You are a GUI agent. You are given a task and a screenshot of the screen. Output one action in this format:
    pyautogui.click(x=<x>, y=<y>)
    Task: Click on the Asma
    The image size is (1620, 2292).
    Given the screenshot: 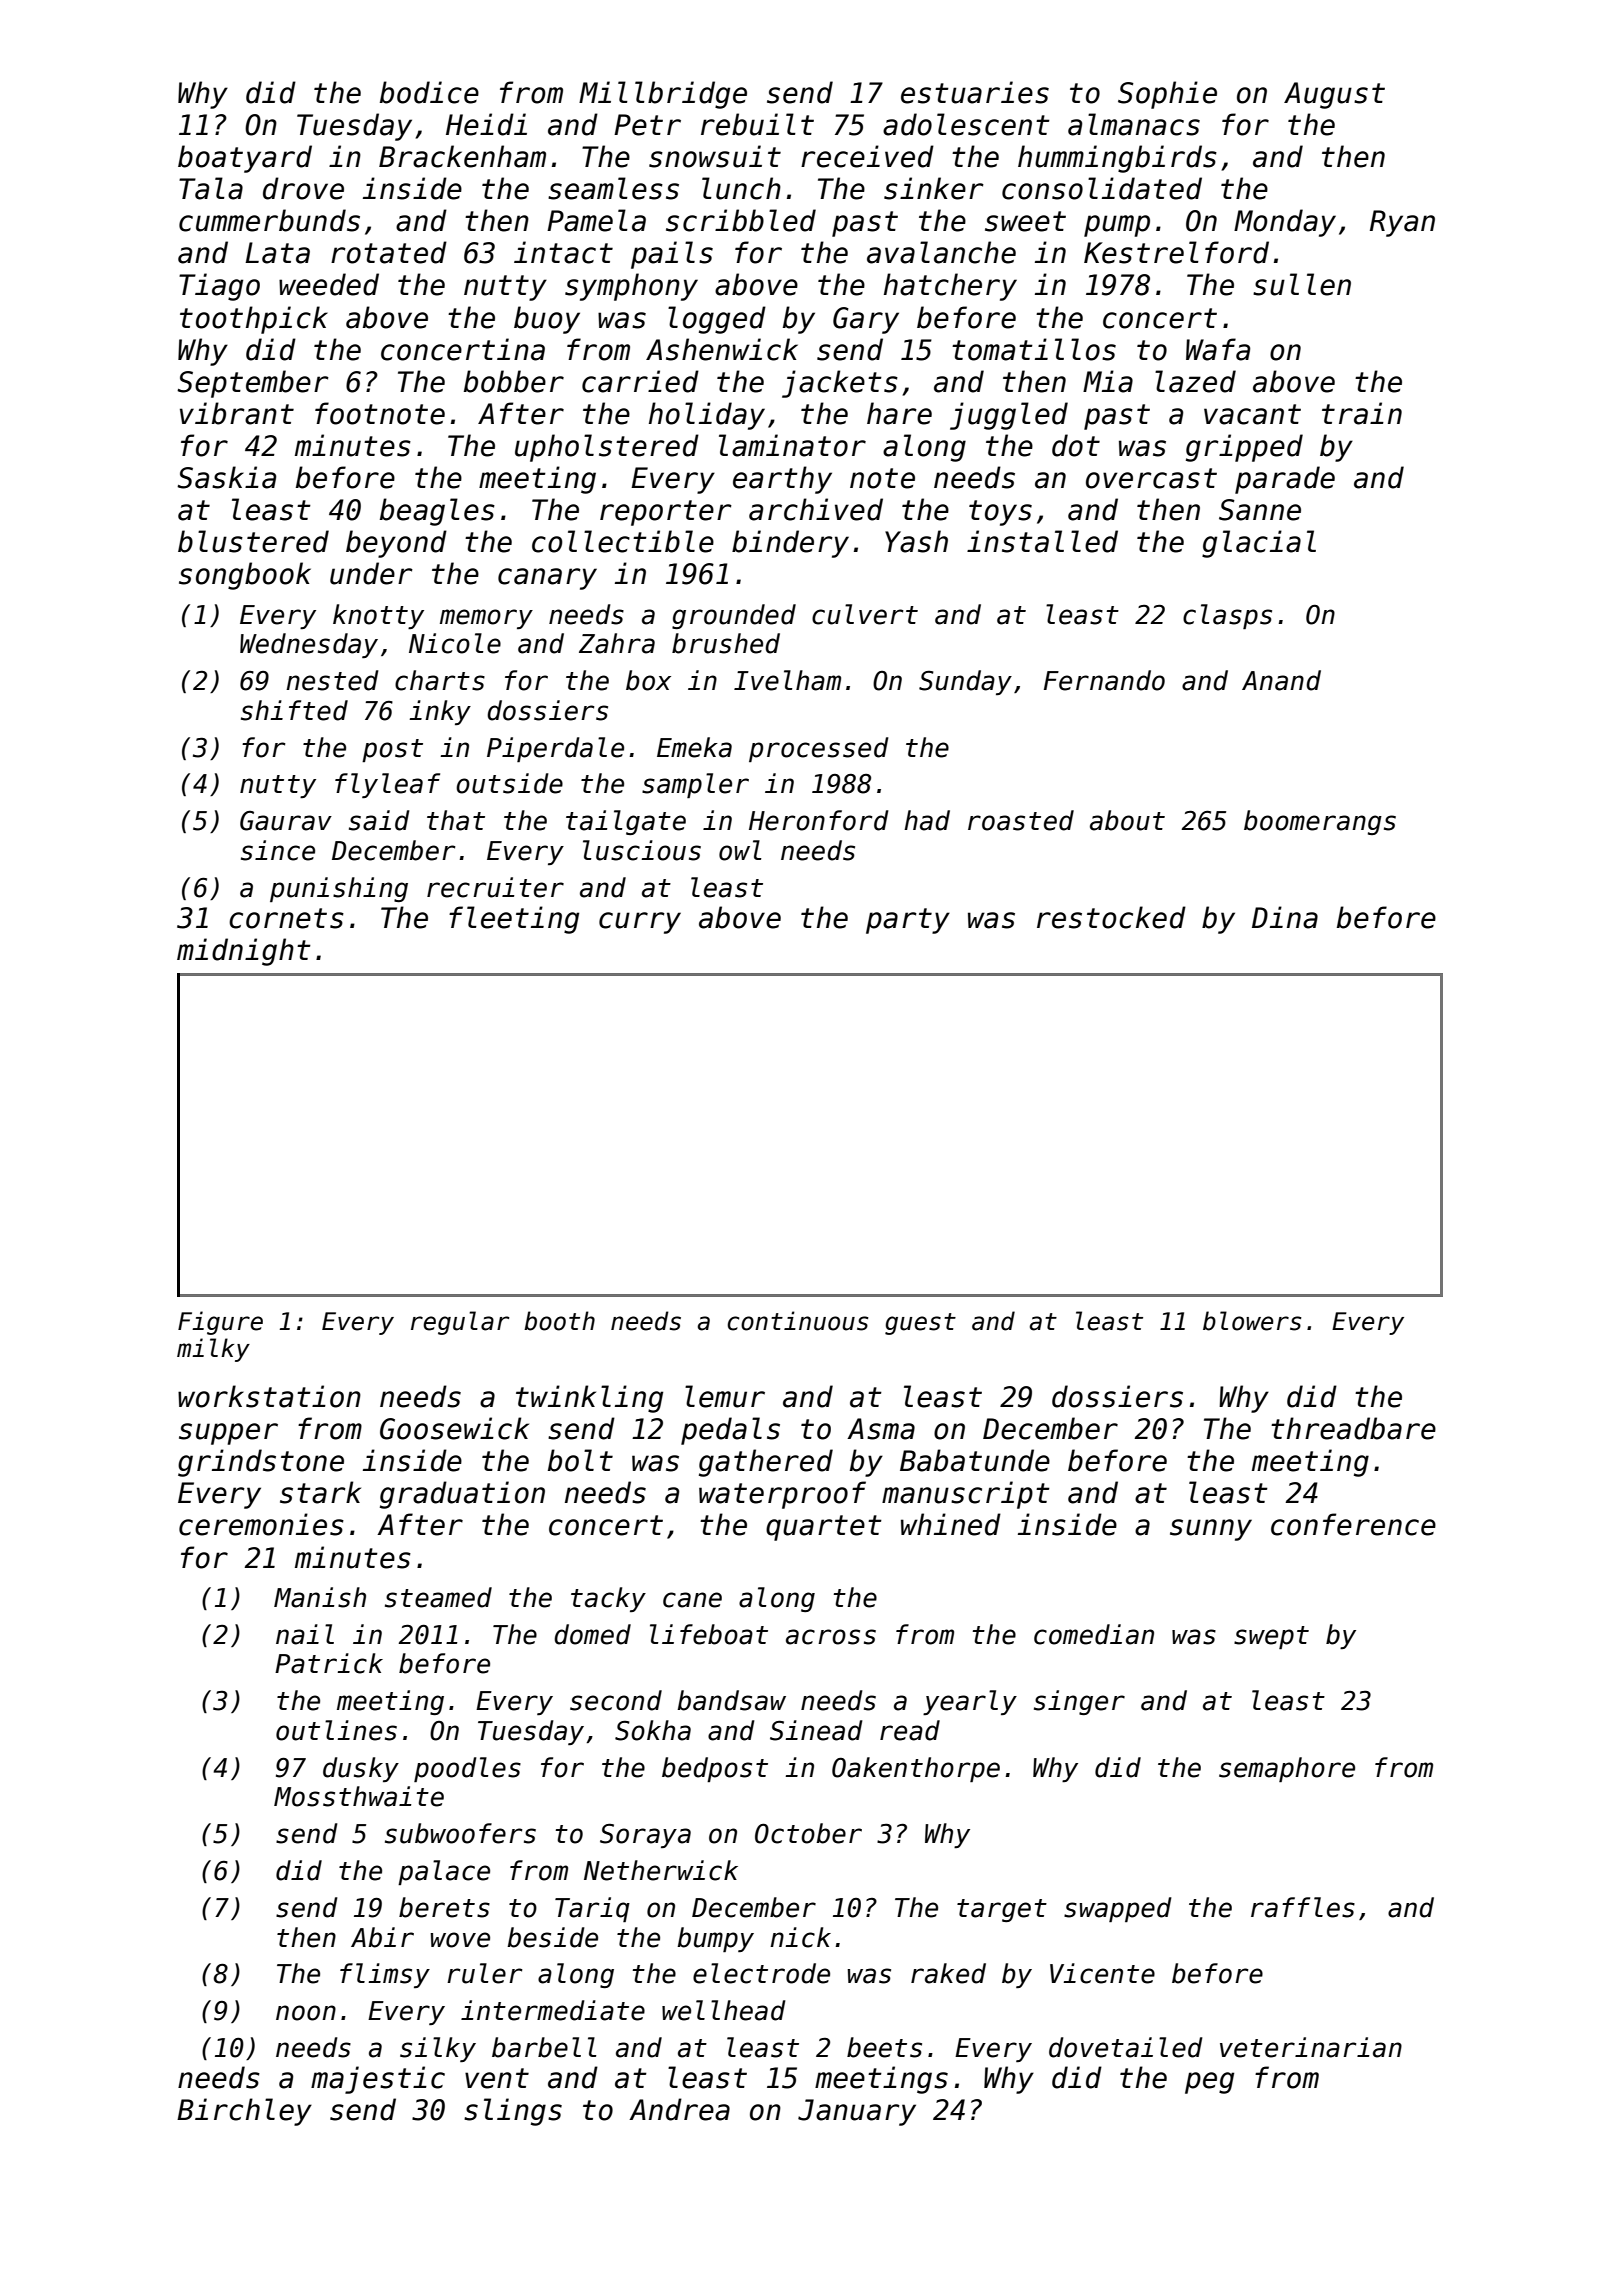 What is the action you would take?
    pyautogui.click(x=881, y=1429)
